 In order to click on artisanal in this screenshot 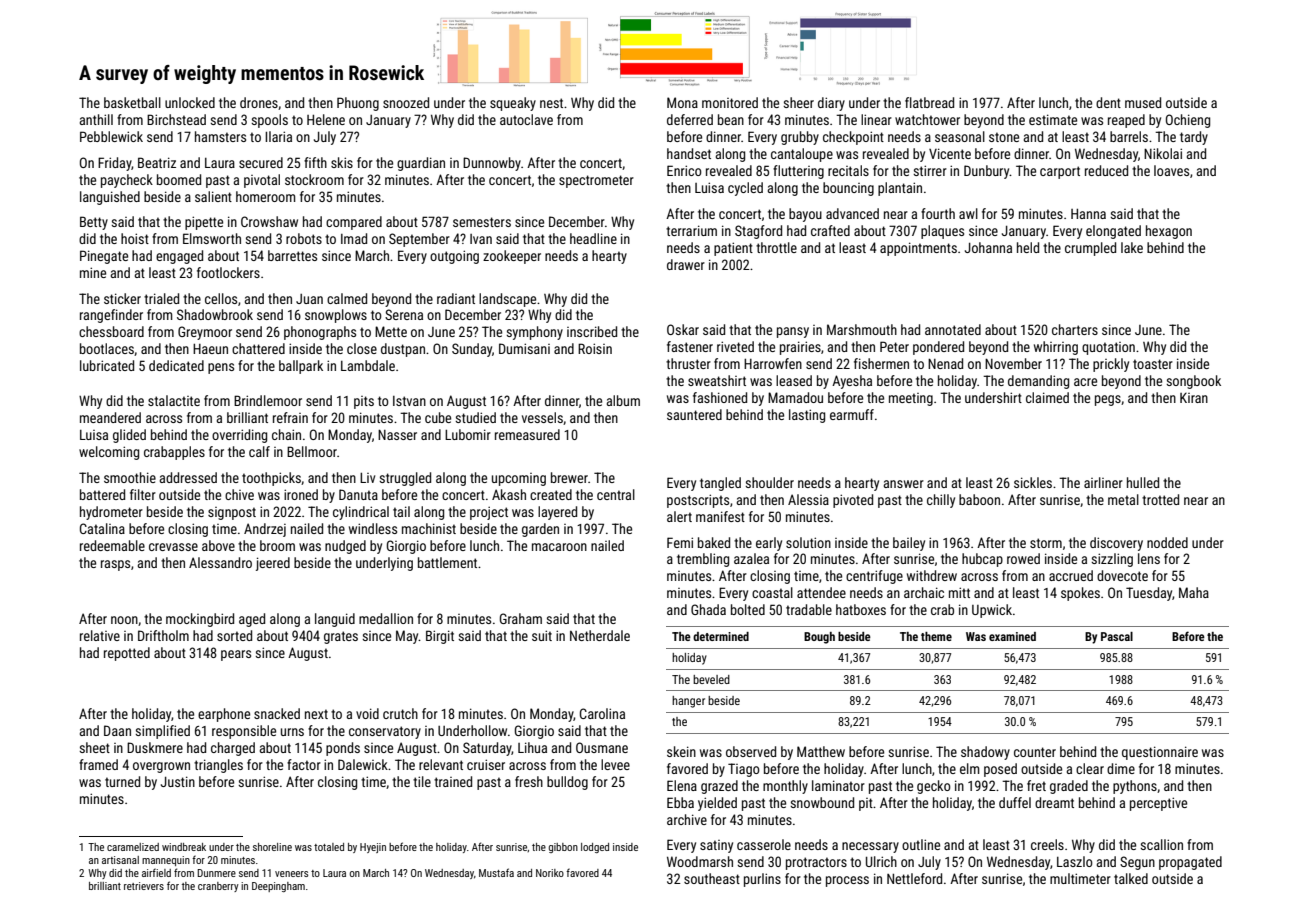, I will do `click(120, 860)`.
